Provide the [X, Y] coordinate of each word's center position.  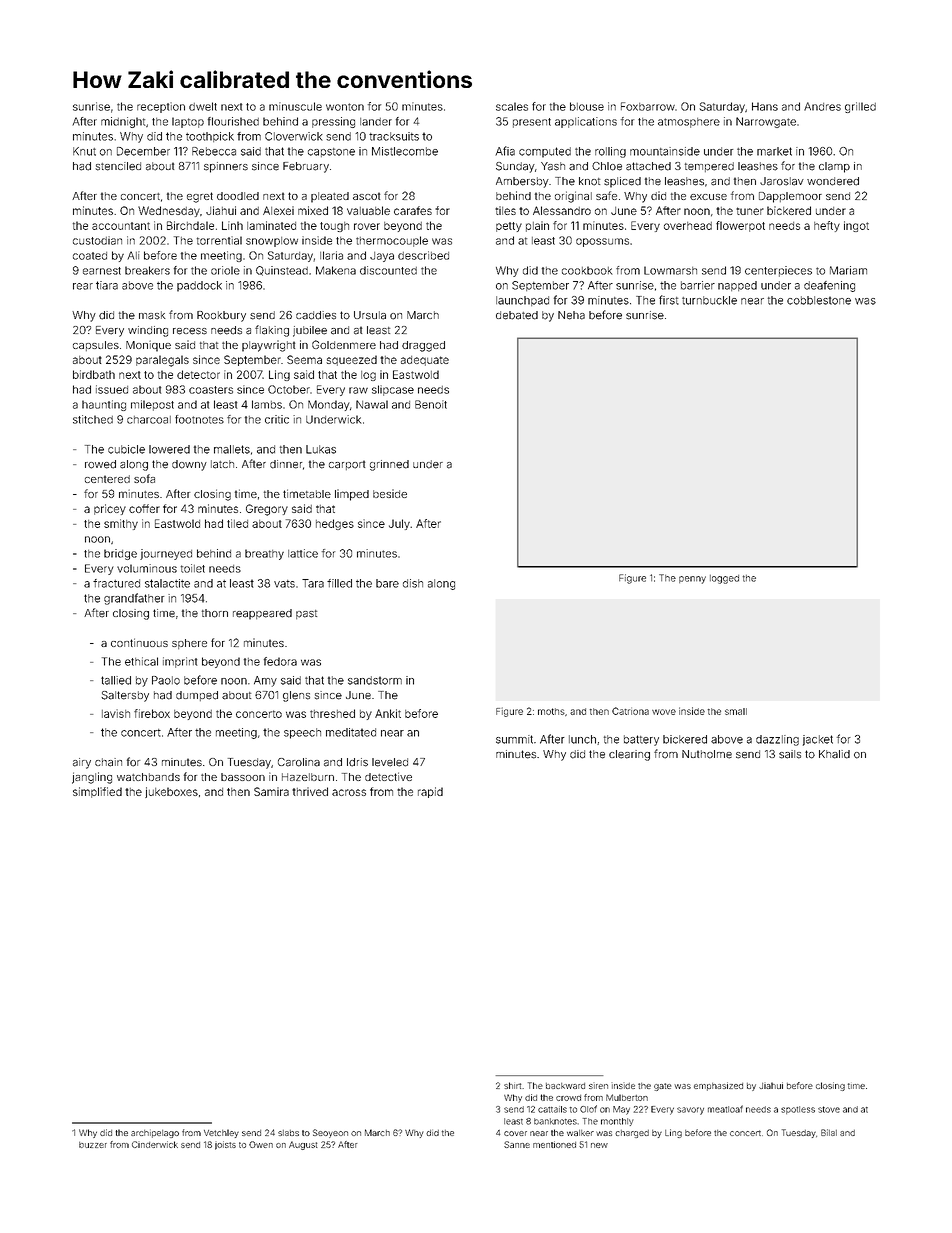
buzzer [93, 1145]
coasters [211, 390]
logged [724, 579]
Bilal [829, 1132]
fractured [116, 583]
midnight [123, 122]
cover [515, 1133]
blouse [587, 106]
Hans [765, 106]
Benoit [431, 404]
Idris [357, 762]
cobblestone [819, 300]
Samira [271, 791]
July [399, 524]
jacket [818, 740]
